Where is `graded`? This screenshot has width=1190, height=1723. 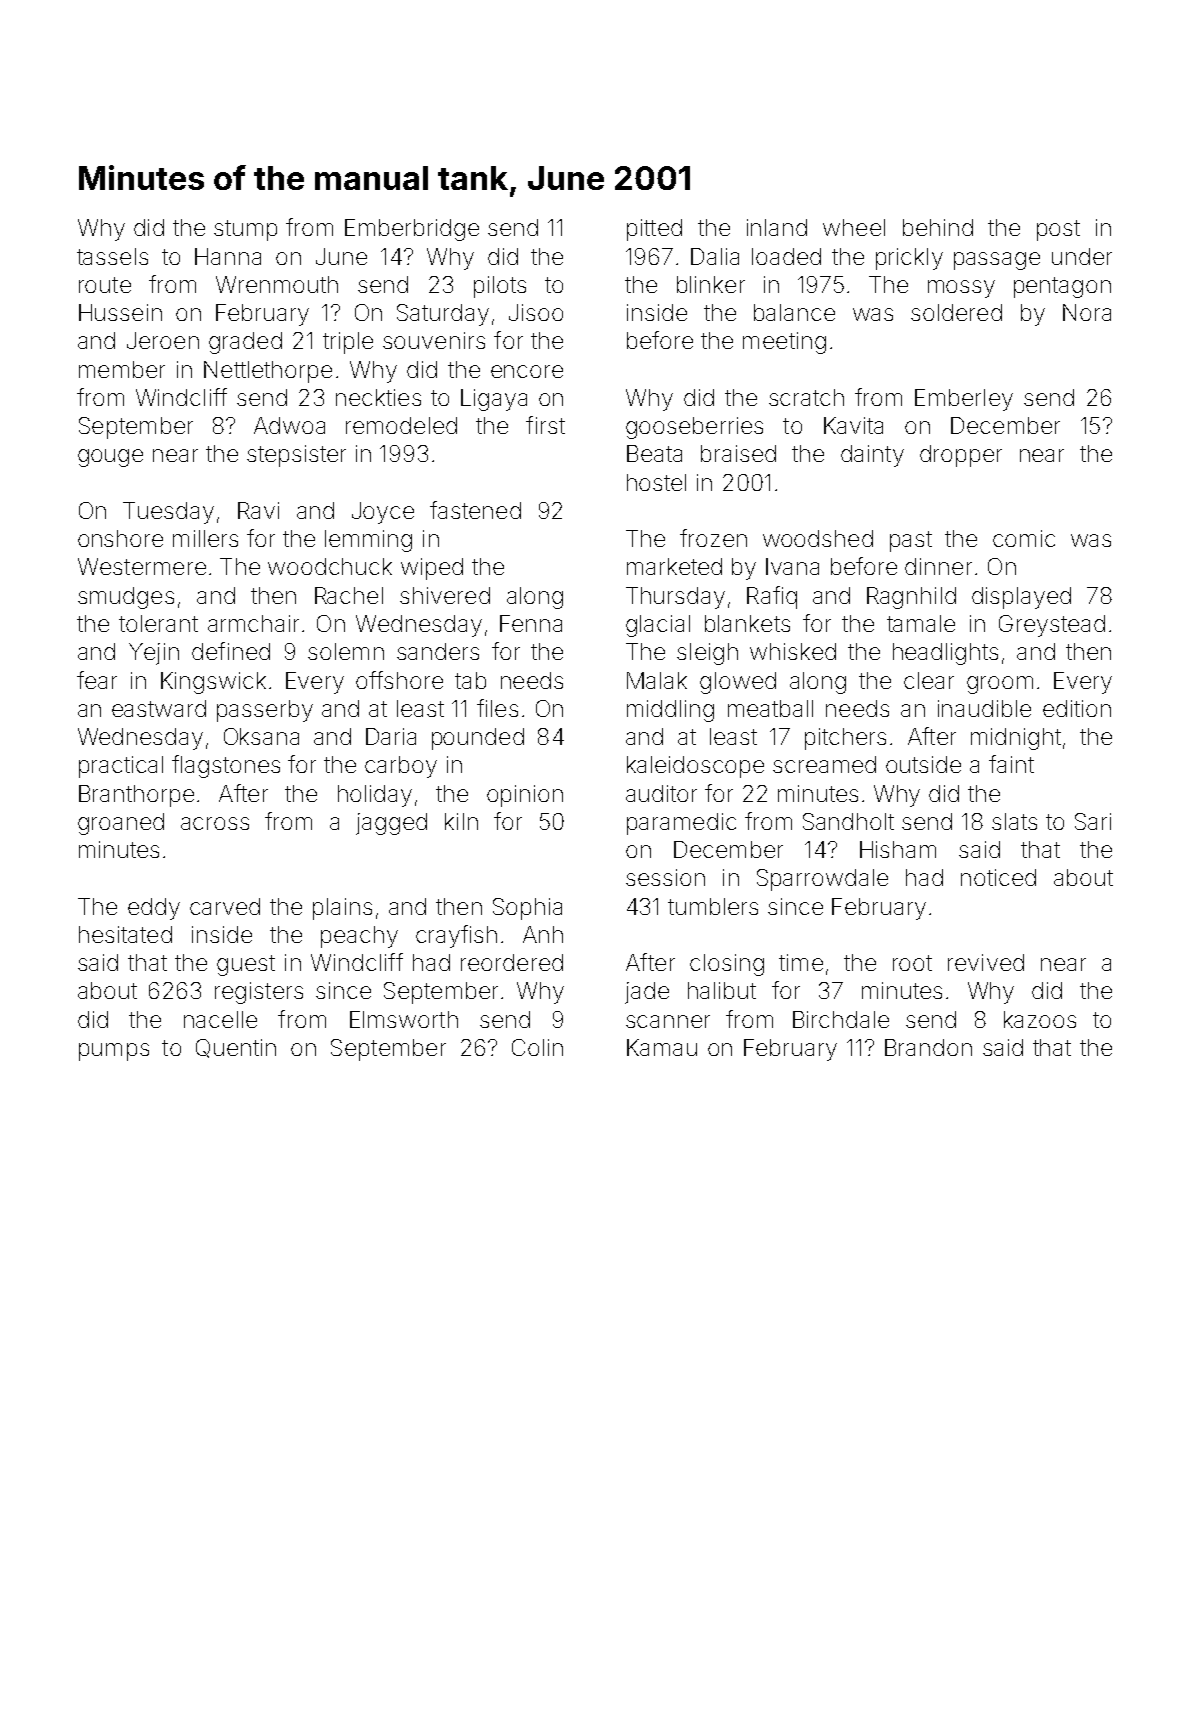
graded is located at coordinates (245, 343).
